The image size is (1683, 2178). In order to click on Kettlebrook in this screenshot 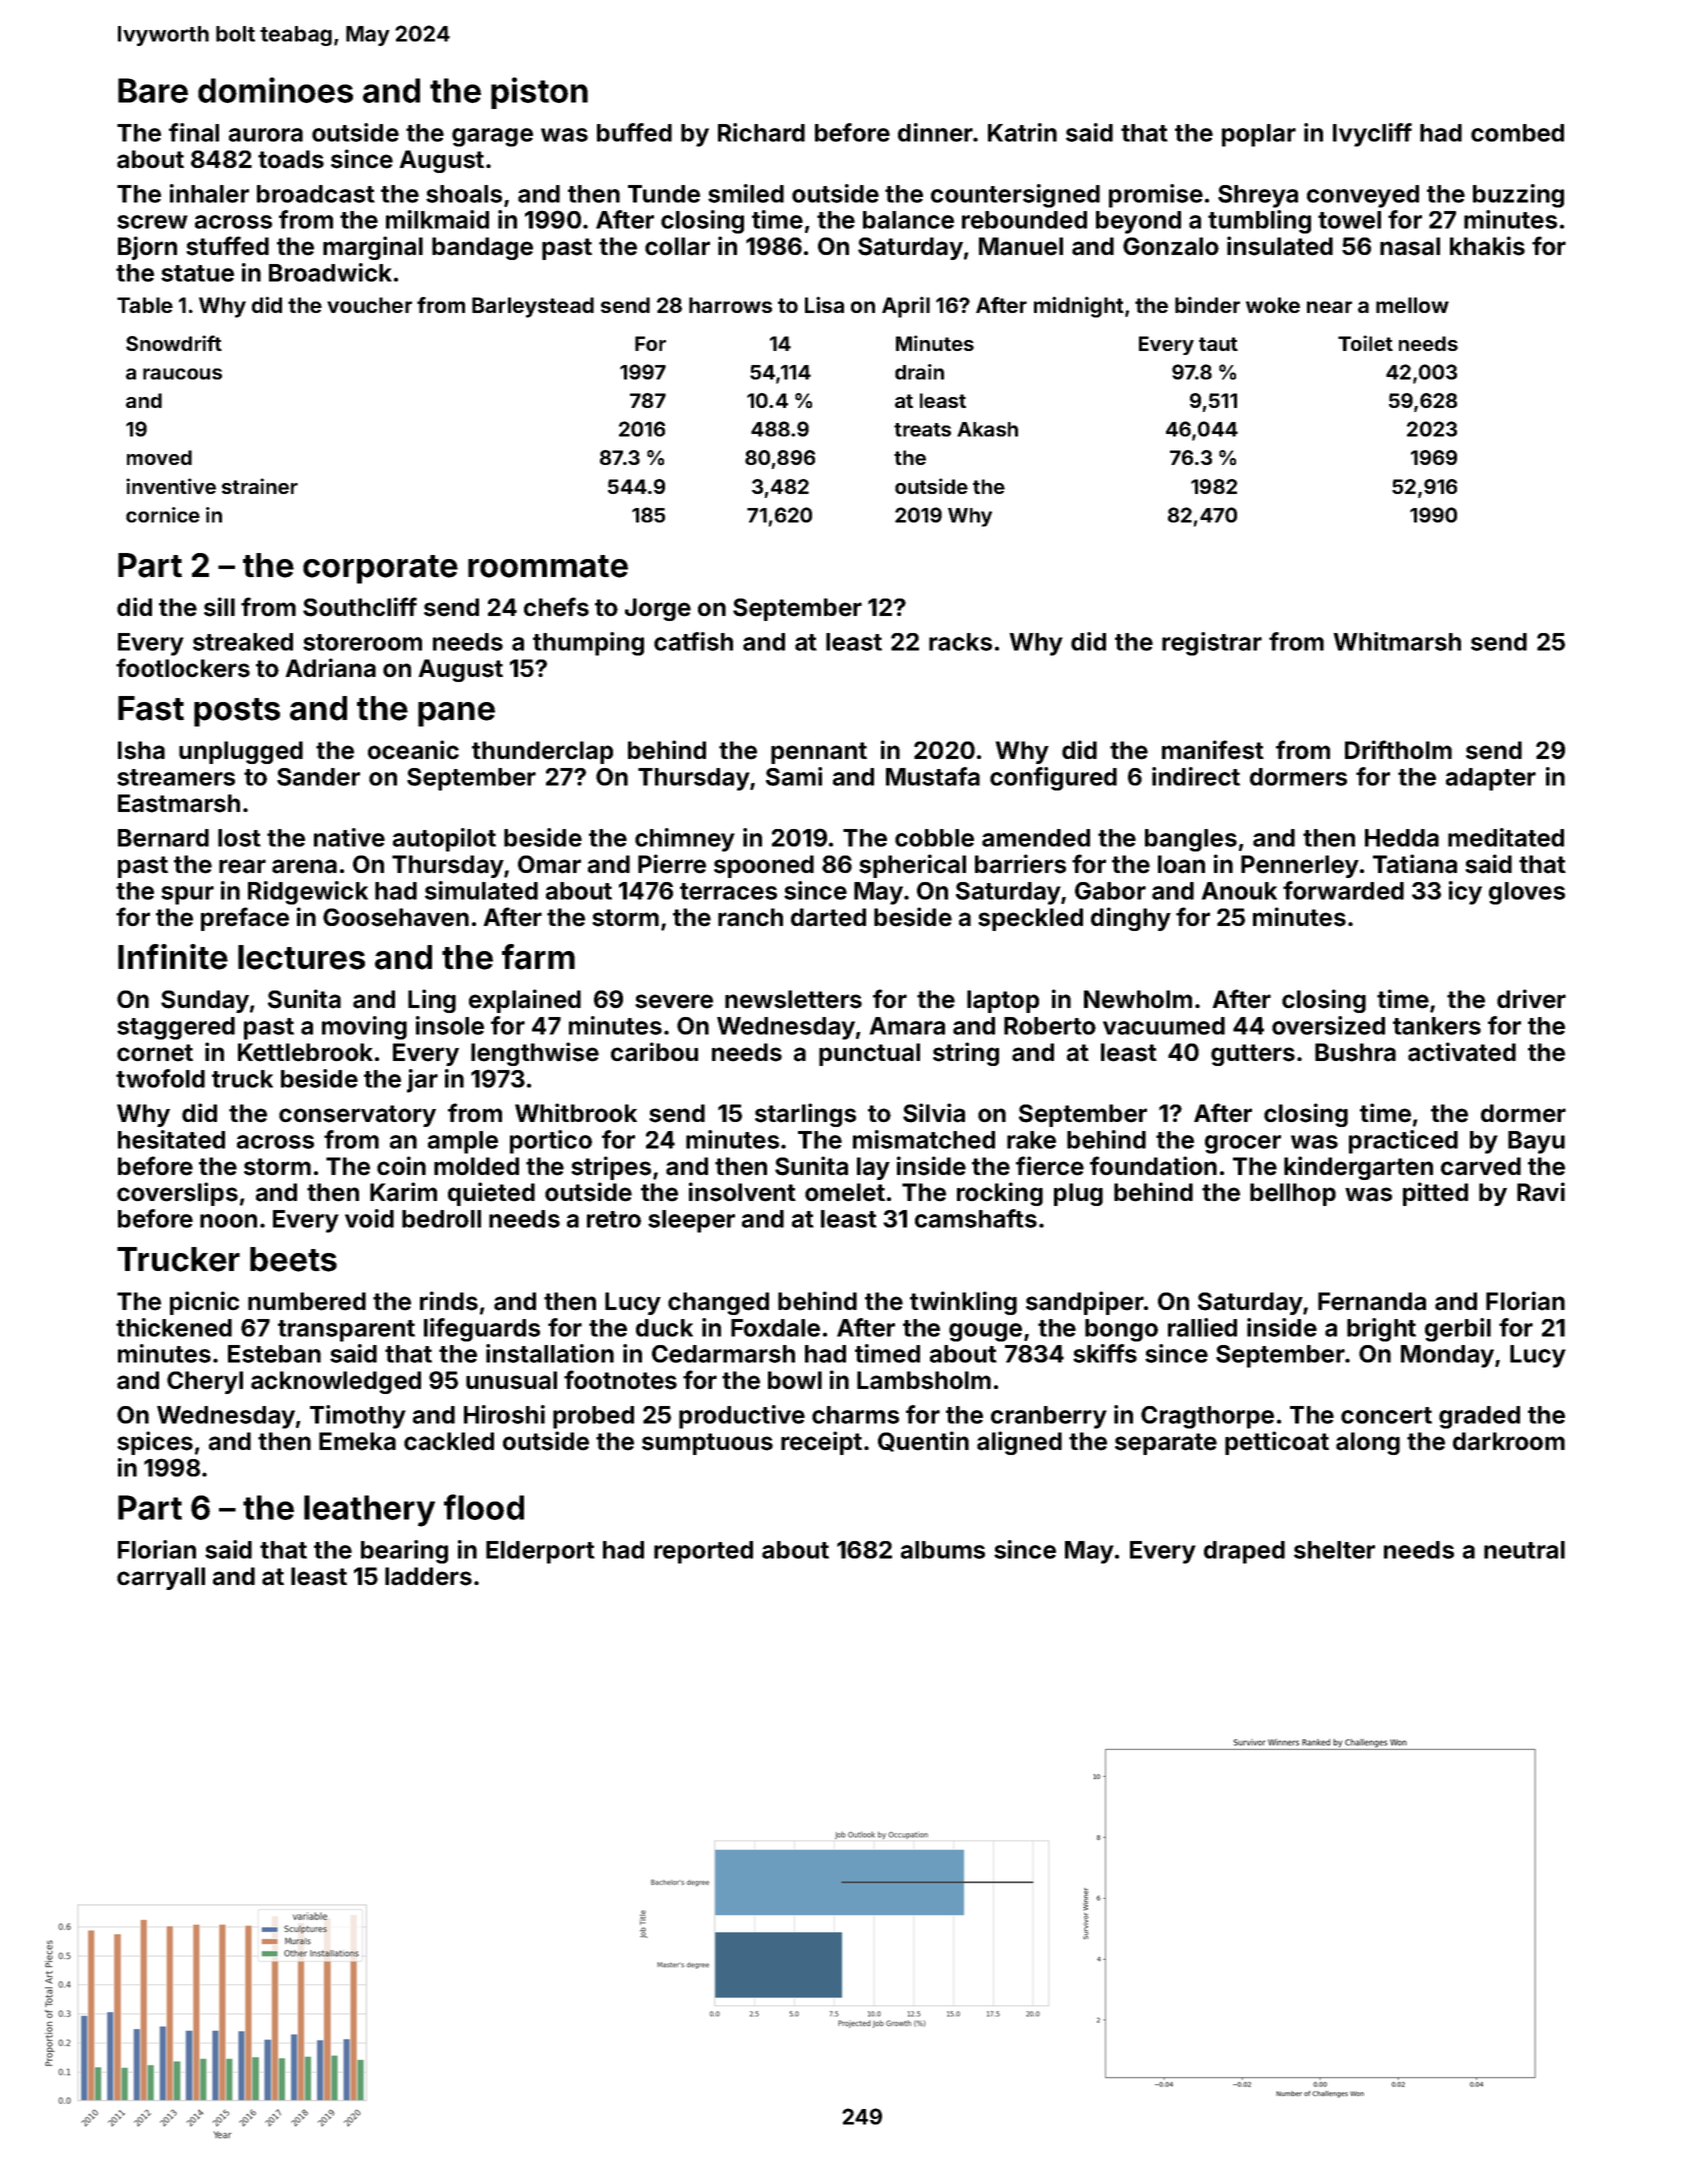, I will do `click(305, 1052)`.
